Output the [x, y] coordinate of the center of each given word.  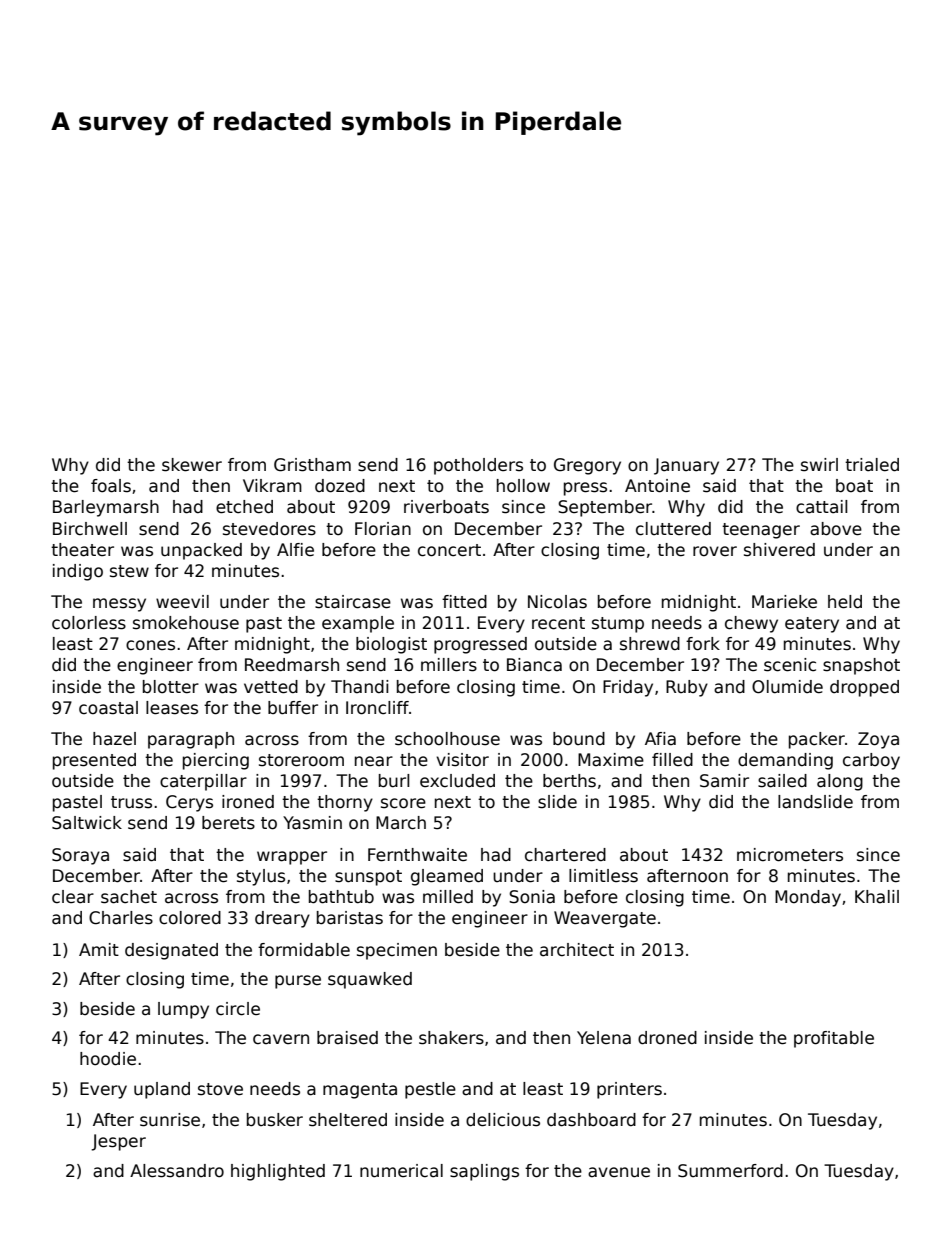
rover [715, 551]
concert [449, 550]
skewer [192, 465]
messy [119, 605]
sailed [782, 781]
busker [275, 1120]
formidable [304, 950]
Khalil [877, 897]
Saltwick [87, 823]
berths [569, 781]
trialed [872, 465]
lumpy [183, 1010]
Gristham [312, 465]
